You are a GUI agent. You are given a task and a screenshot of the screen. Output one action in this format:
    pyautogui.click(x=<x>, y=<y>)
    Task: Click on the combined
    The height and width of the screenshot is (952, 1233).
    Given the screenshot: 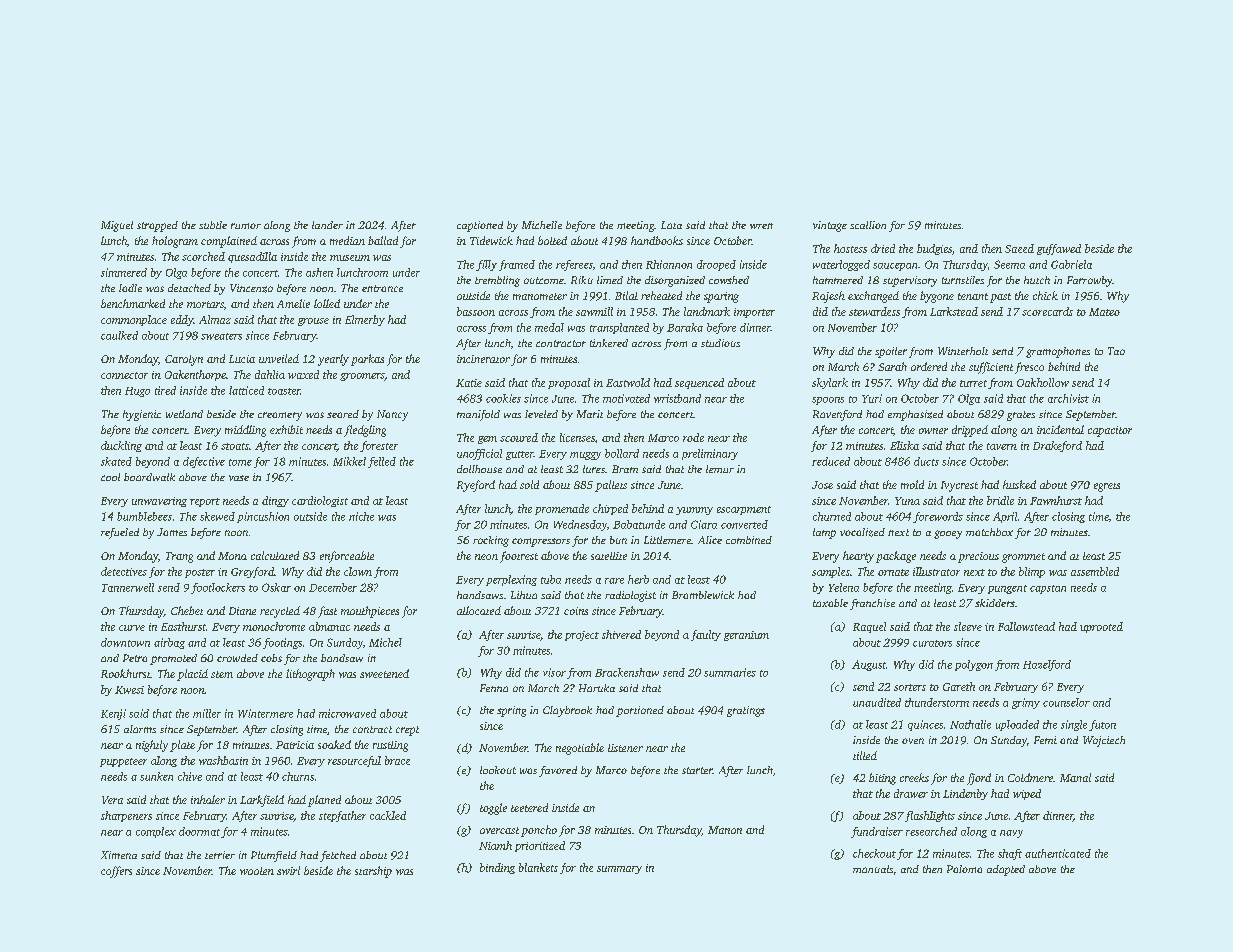 What is the action you would take?
    pyautogui.click(x=749, y=540)
